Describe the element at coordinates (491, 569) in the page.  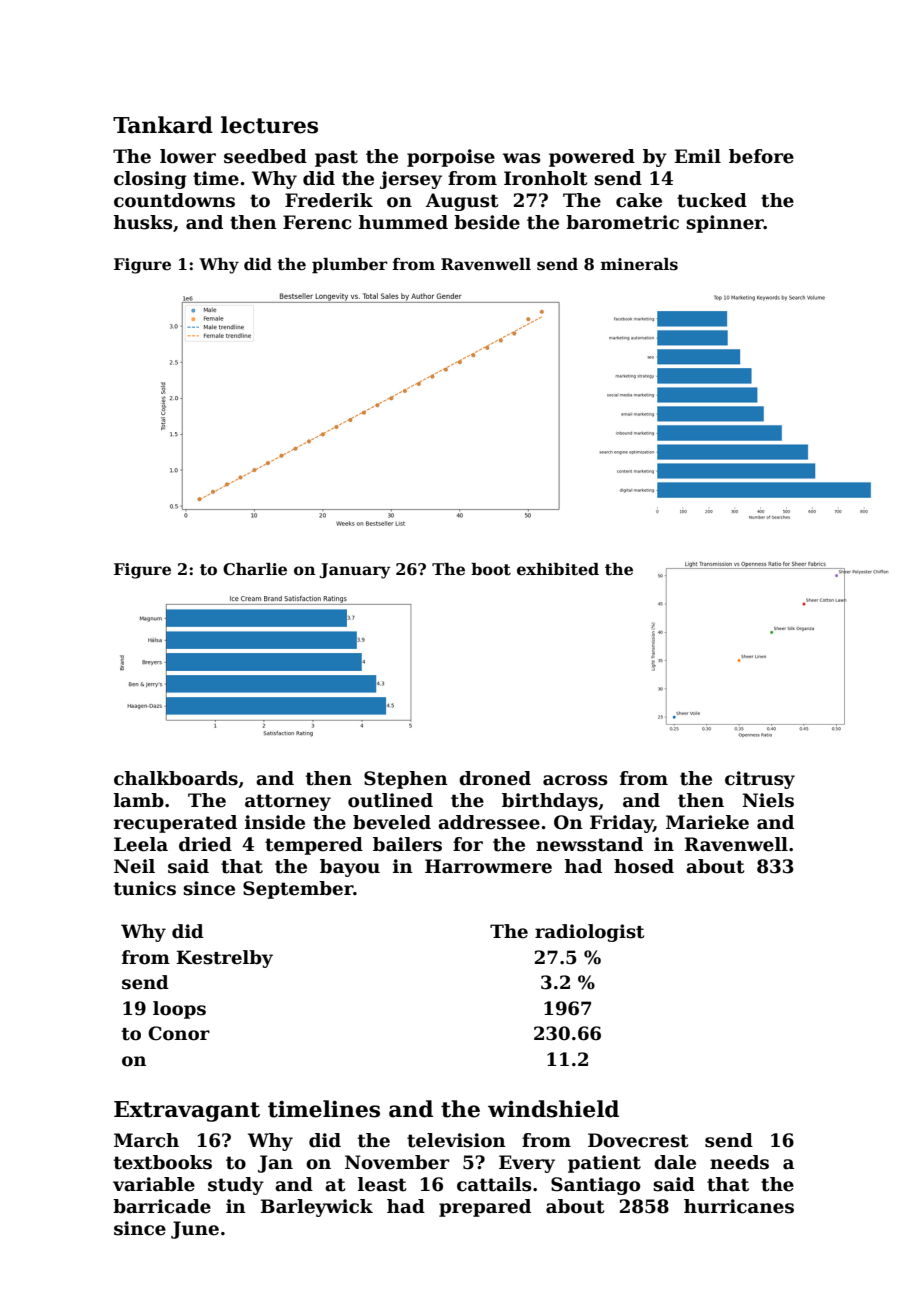
I see `boot` at that location.
